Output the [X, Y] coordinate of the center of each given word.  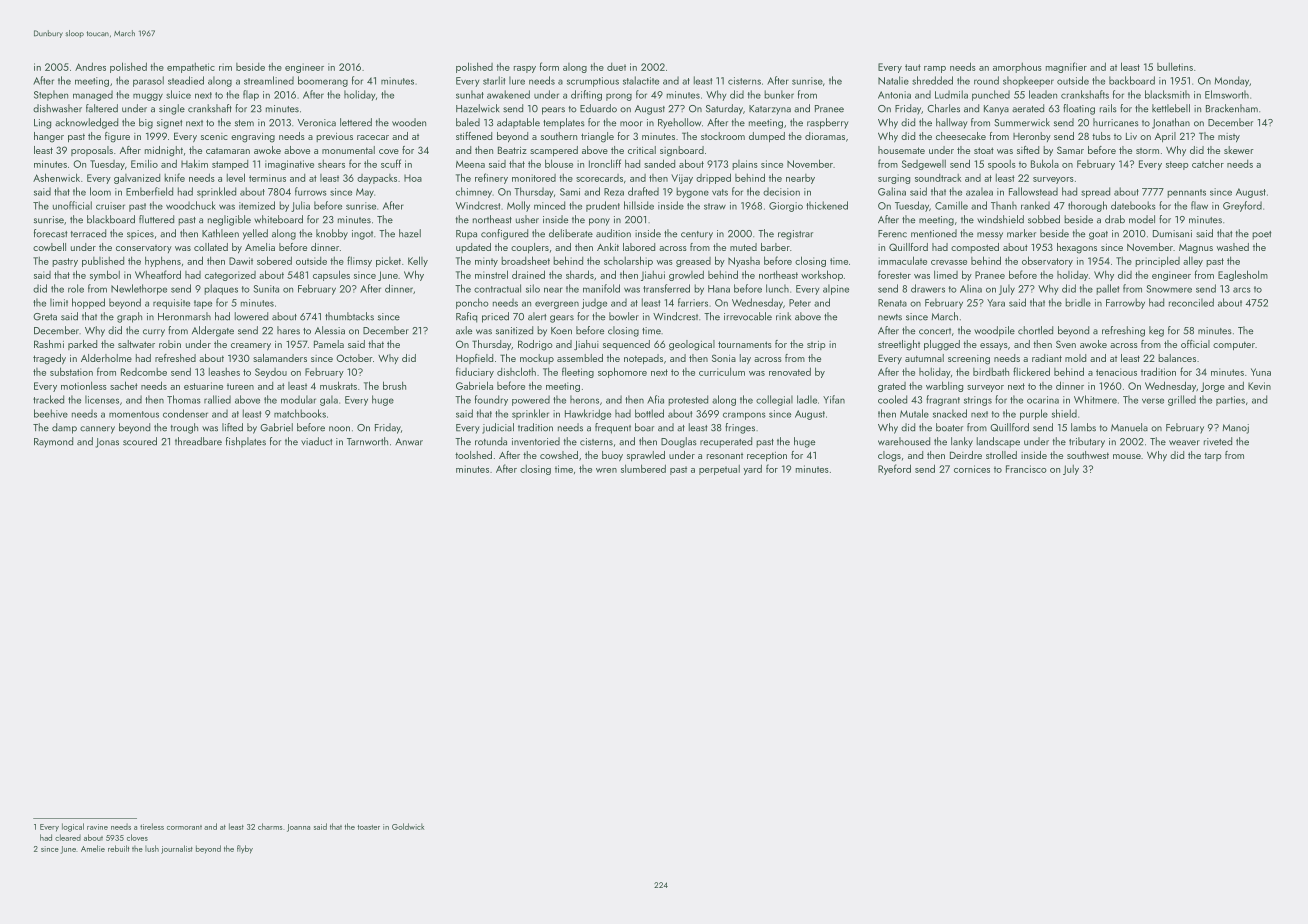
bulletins [1175, 66]
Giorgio [786, 207]
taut [913, 67]
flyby [245, 849]
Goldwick [408, 826]
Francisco [1026, 469]
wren [606, 470]
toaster [368, 827]
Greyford [1242, 206]
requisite [171, 304]
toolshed [473, 455]
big [146, 123]
